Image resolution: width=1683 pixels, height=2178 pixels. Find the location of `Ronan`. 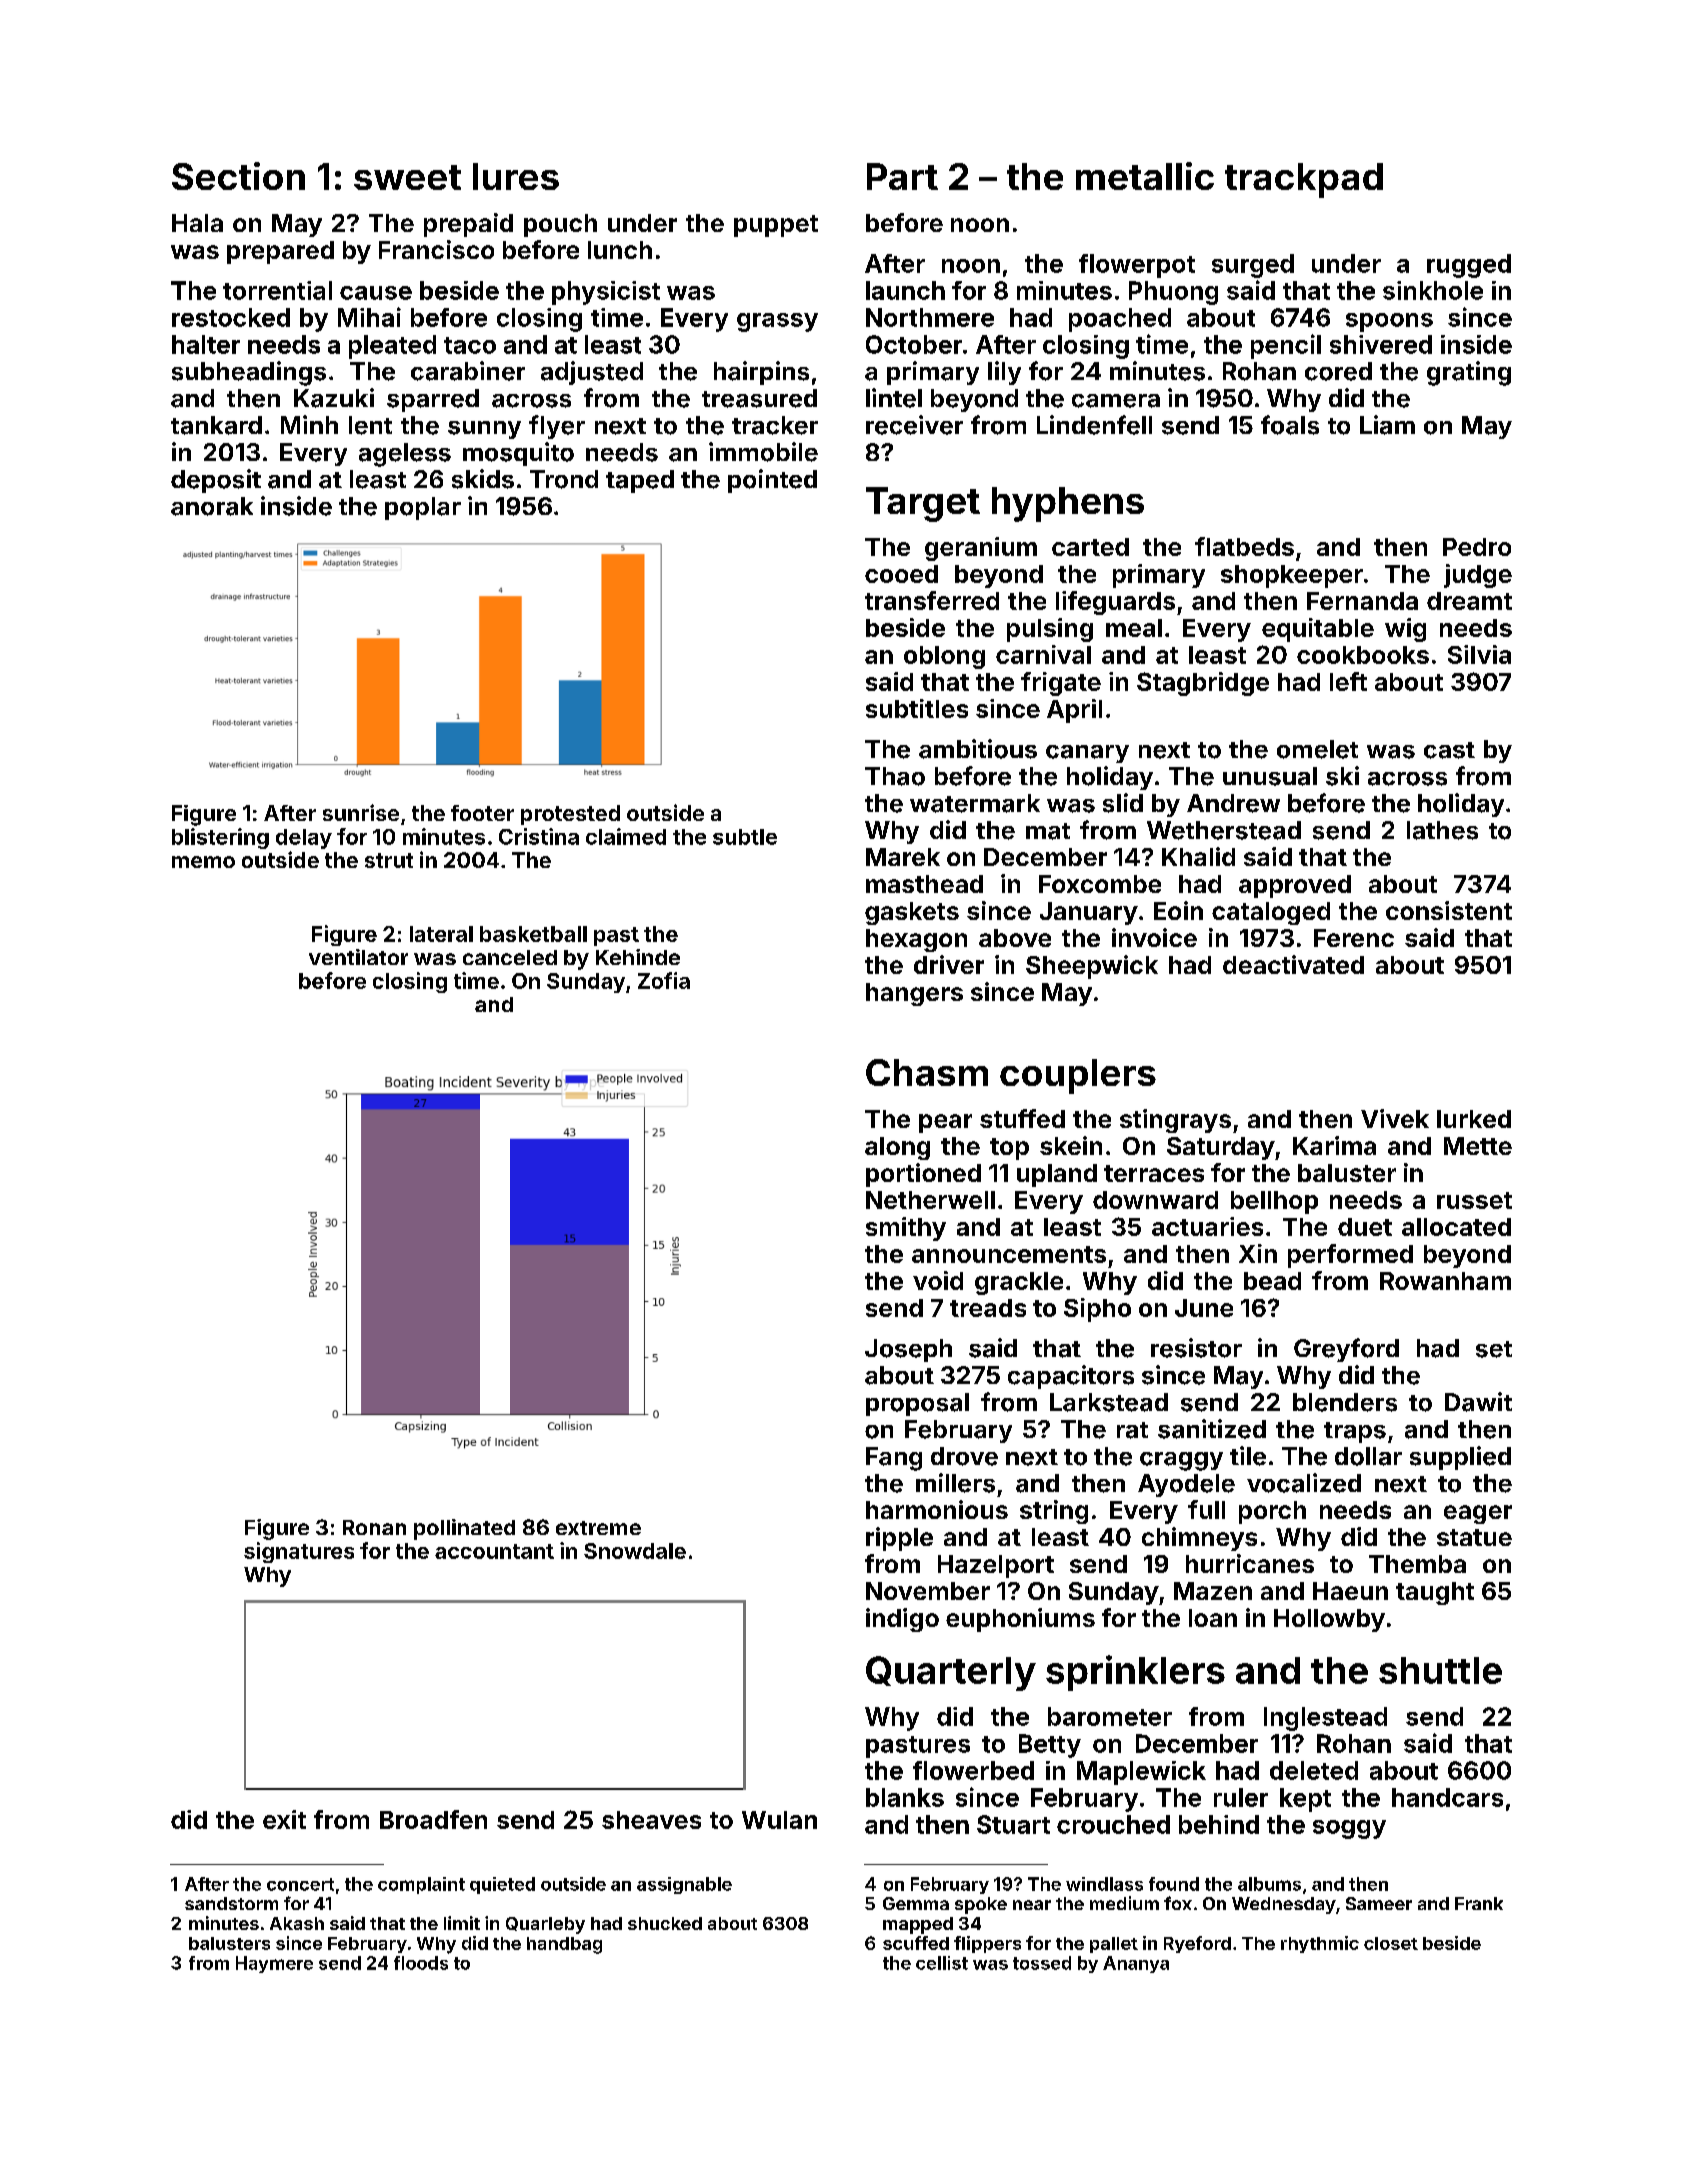

Ronan is located at coordinates (374, 1527).
